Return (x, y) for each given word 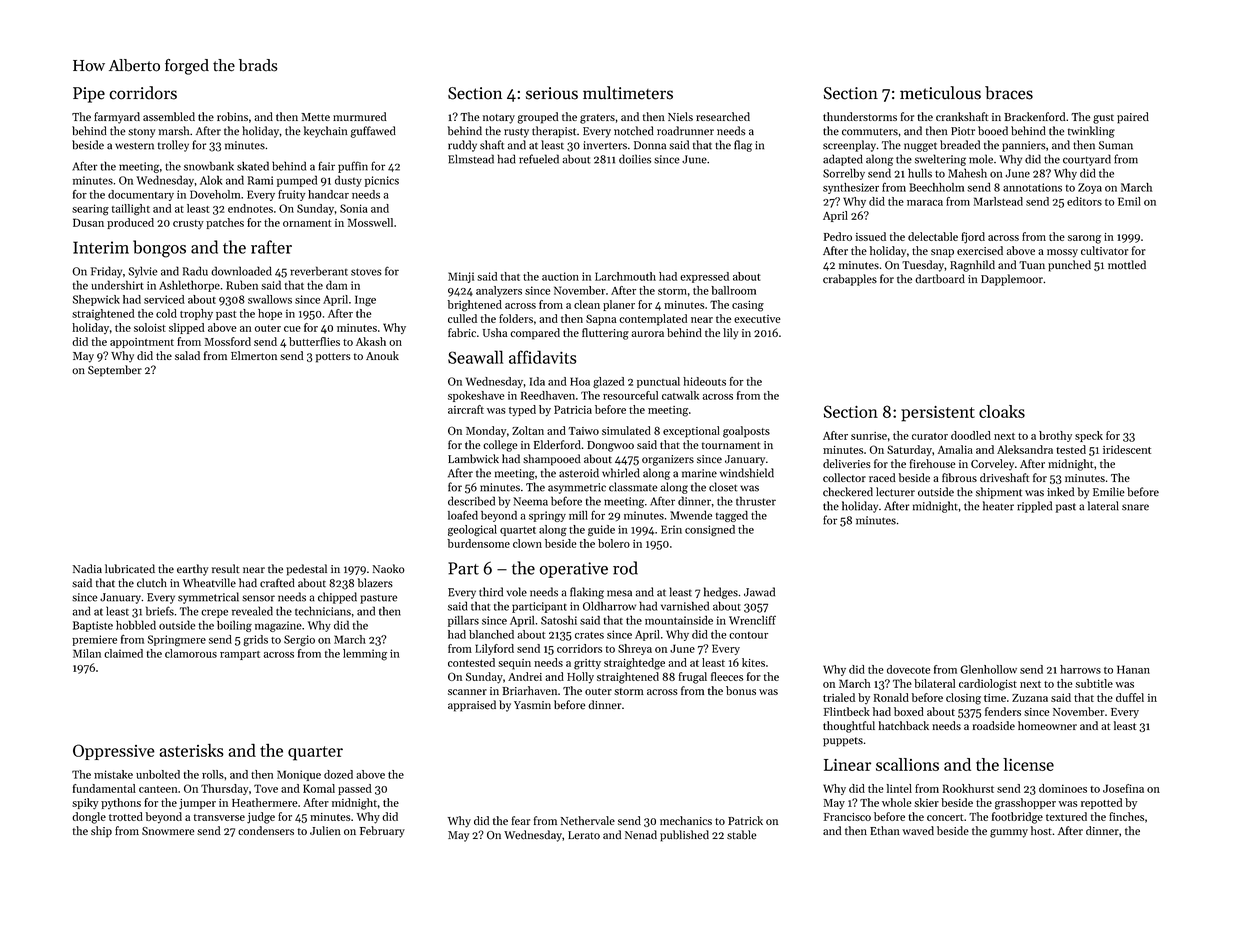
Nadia (87, 569)
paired (1133, 118)
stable (742, 835)
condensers (266, 830)
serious (552, 93)
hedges (721, 593)
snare (1135, 507)
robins (232, 116)
